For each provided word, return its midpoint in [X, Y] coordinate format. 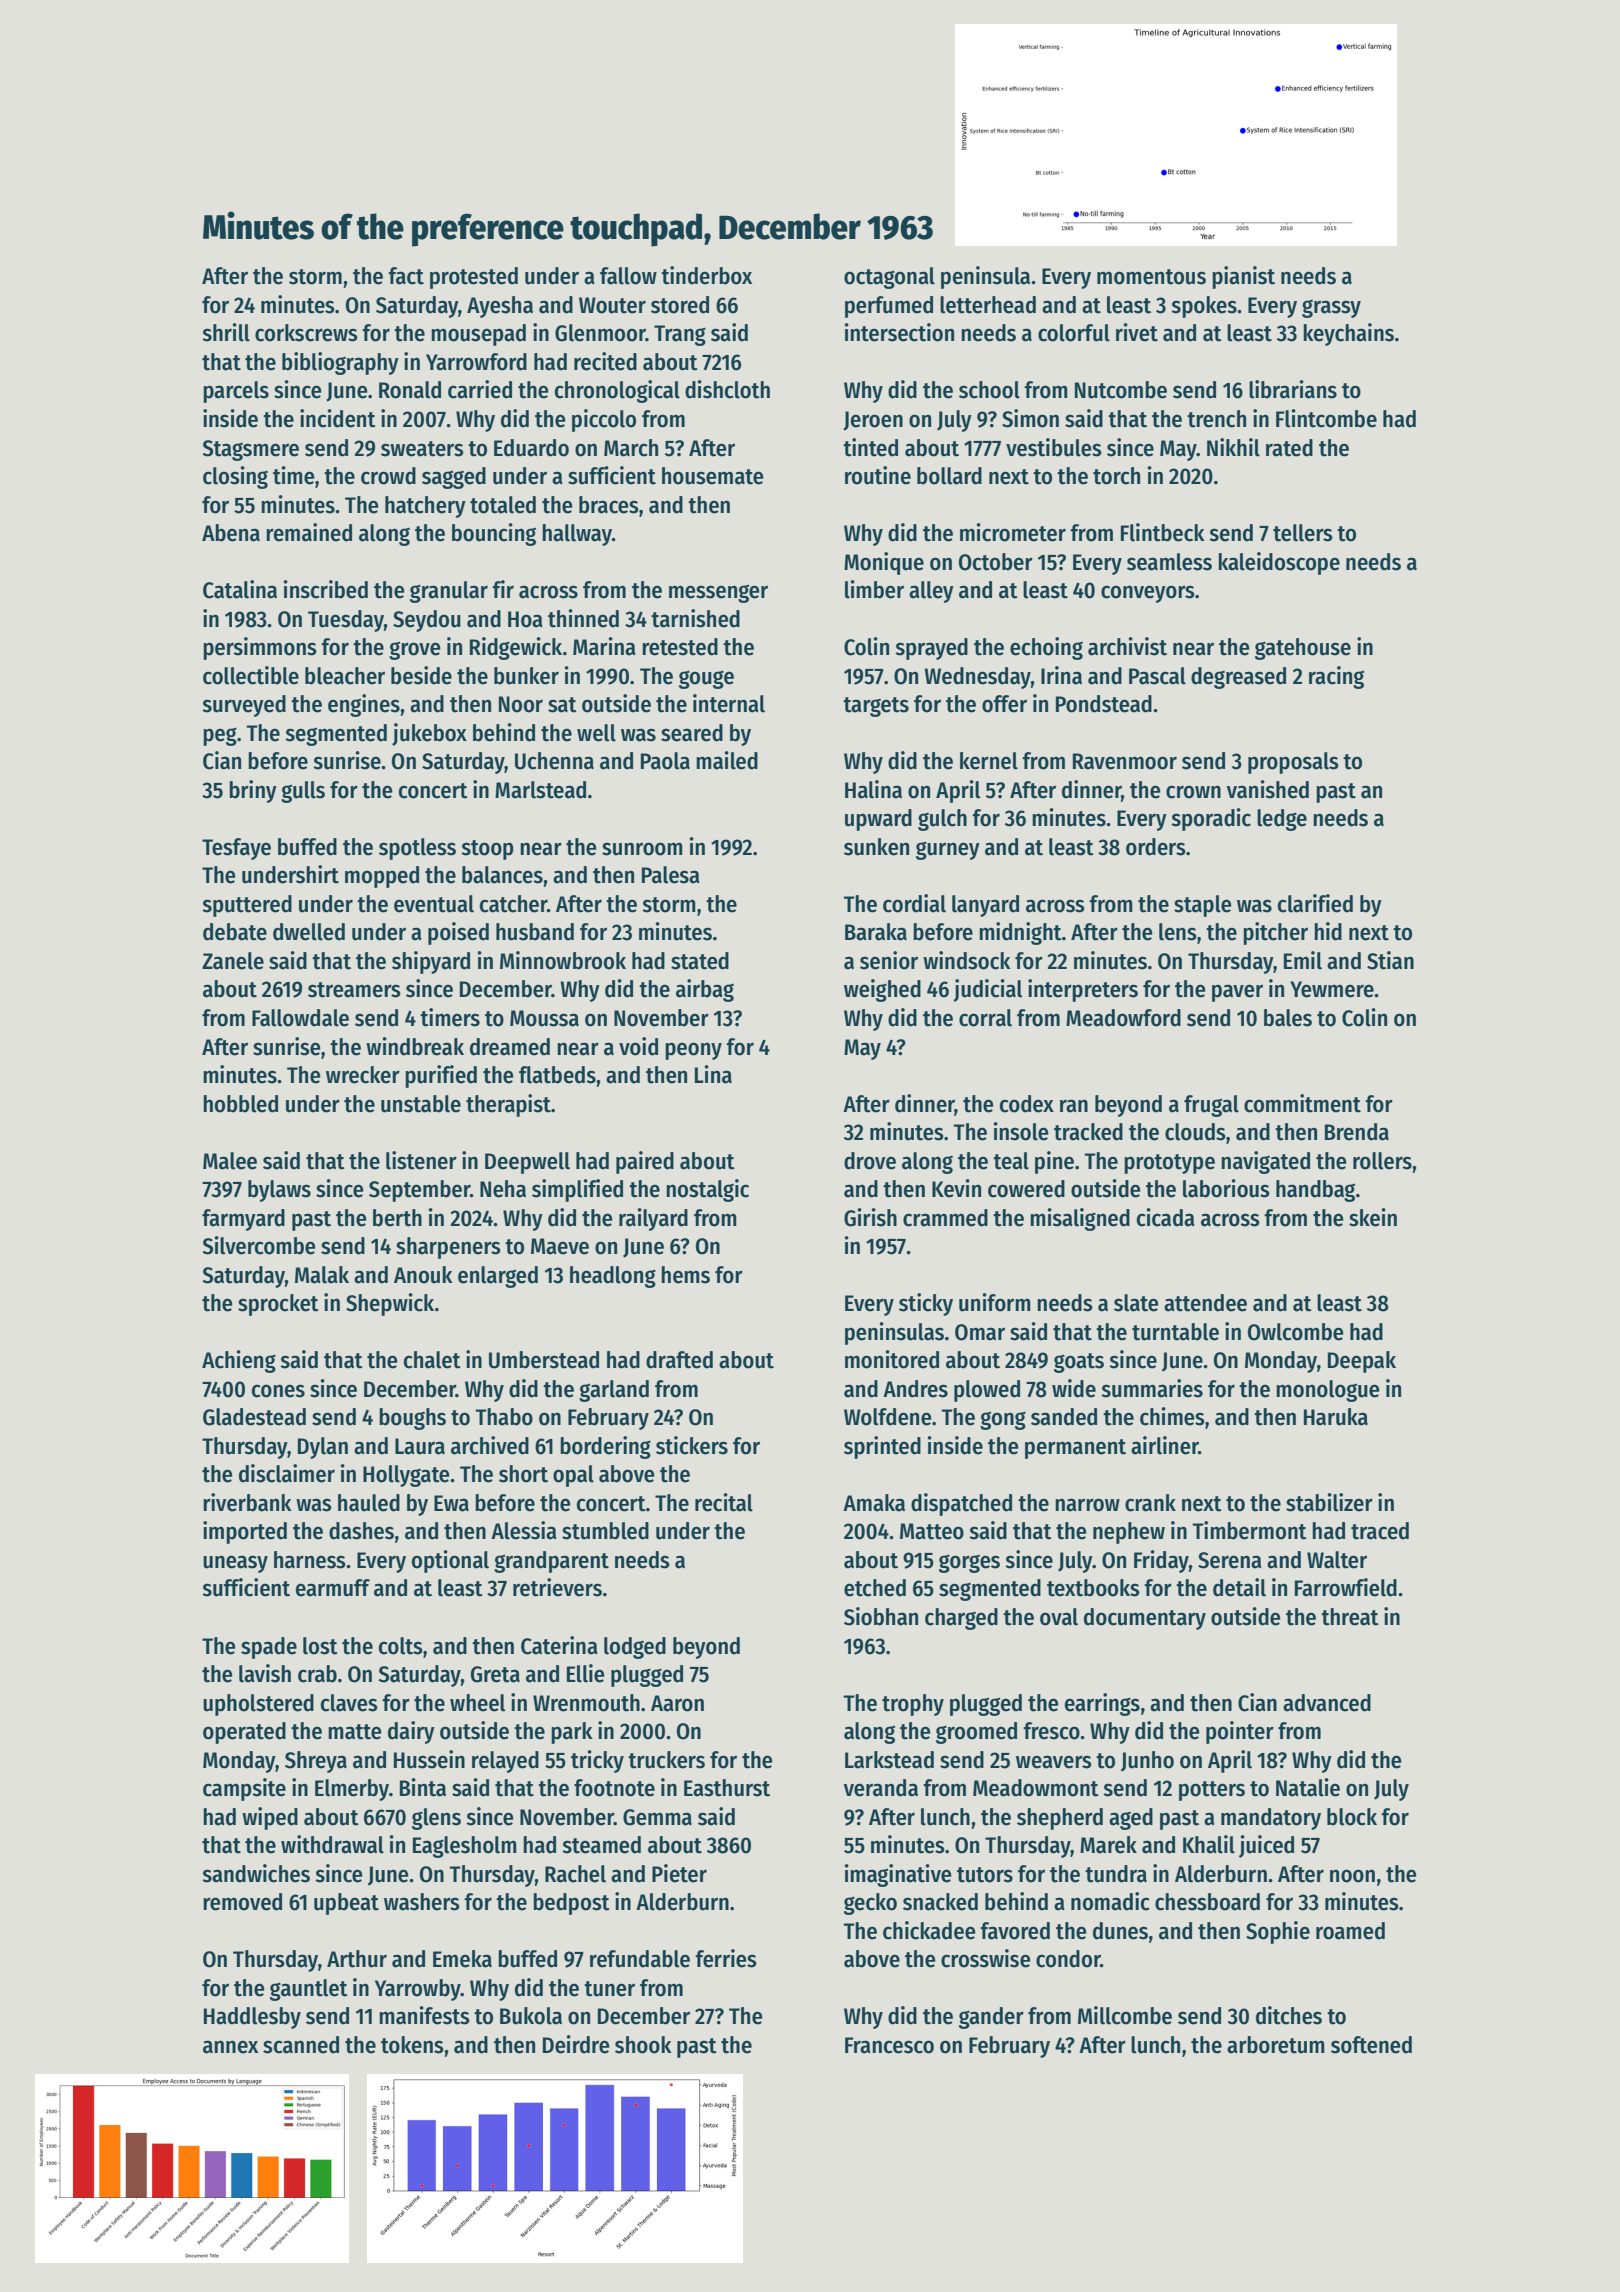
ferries [726, 1958]
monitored [892, 1359]
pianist [1243, 277]
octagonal [889, 278]
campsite [244, 1789]
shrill [226, 332]
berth [397, 1218]
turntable [1175, 1332]
